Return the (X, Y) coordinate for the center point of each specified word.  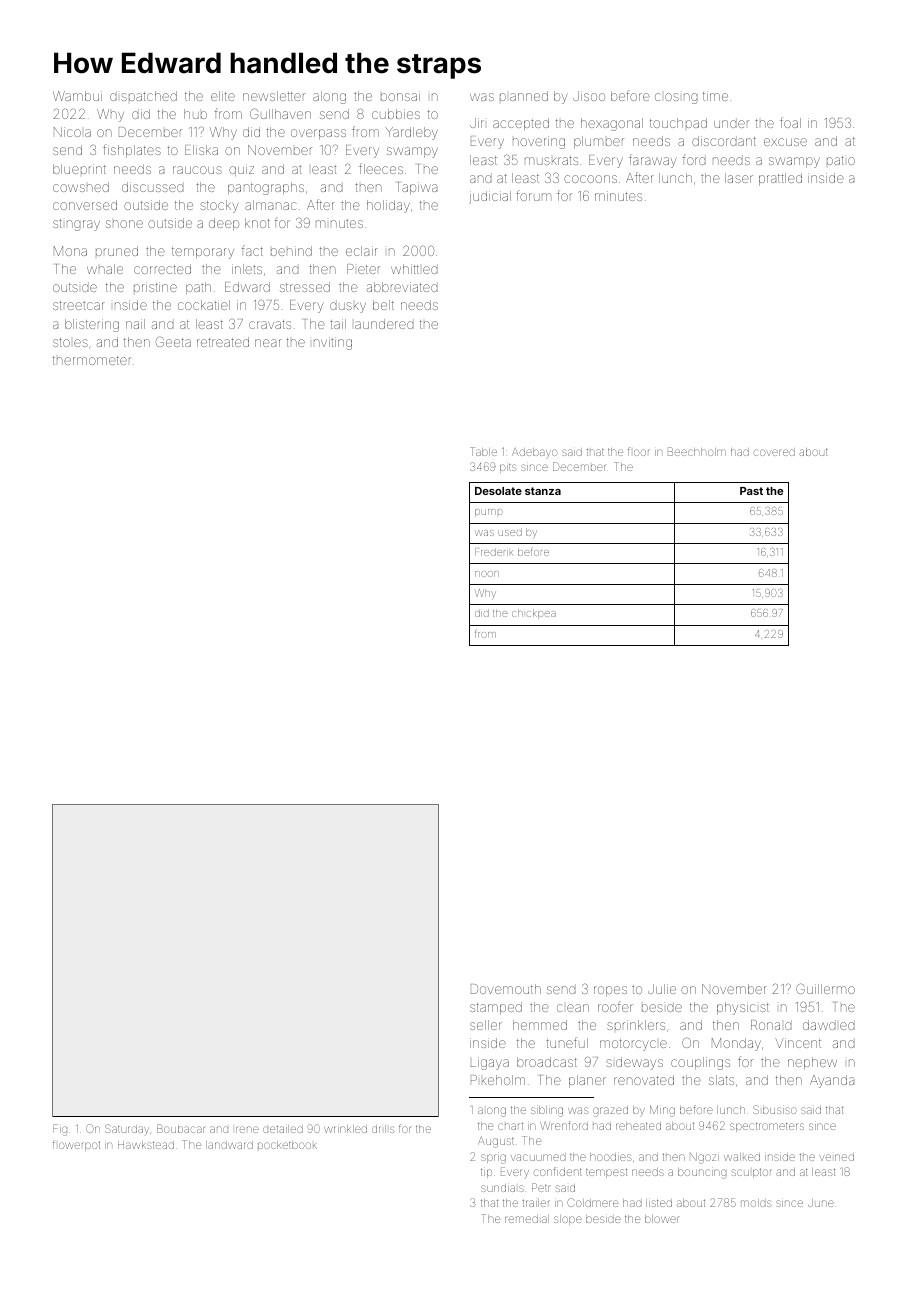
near (268, 343)
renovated (644, 1080)
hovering (539, 142)
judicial (490, 197)
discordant (724, 141)
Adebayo (535, 453)
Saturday (127, 1129)
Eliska (201, 150)
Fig (60, 1130)
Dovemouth (506, 989)
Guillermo (825, 988)
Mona (70, 251)
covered (774, 452)
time (715, 96)
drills (383, 1129)
